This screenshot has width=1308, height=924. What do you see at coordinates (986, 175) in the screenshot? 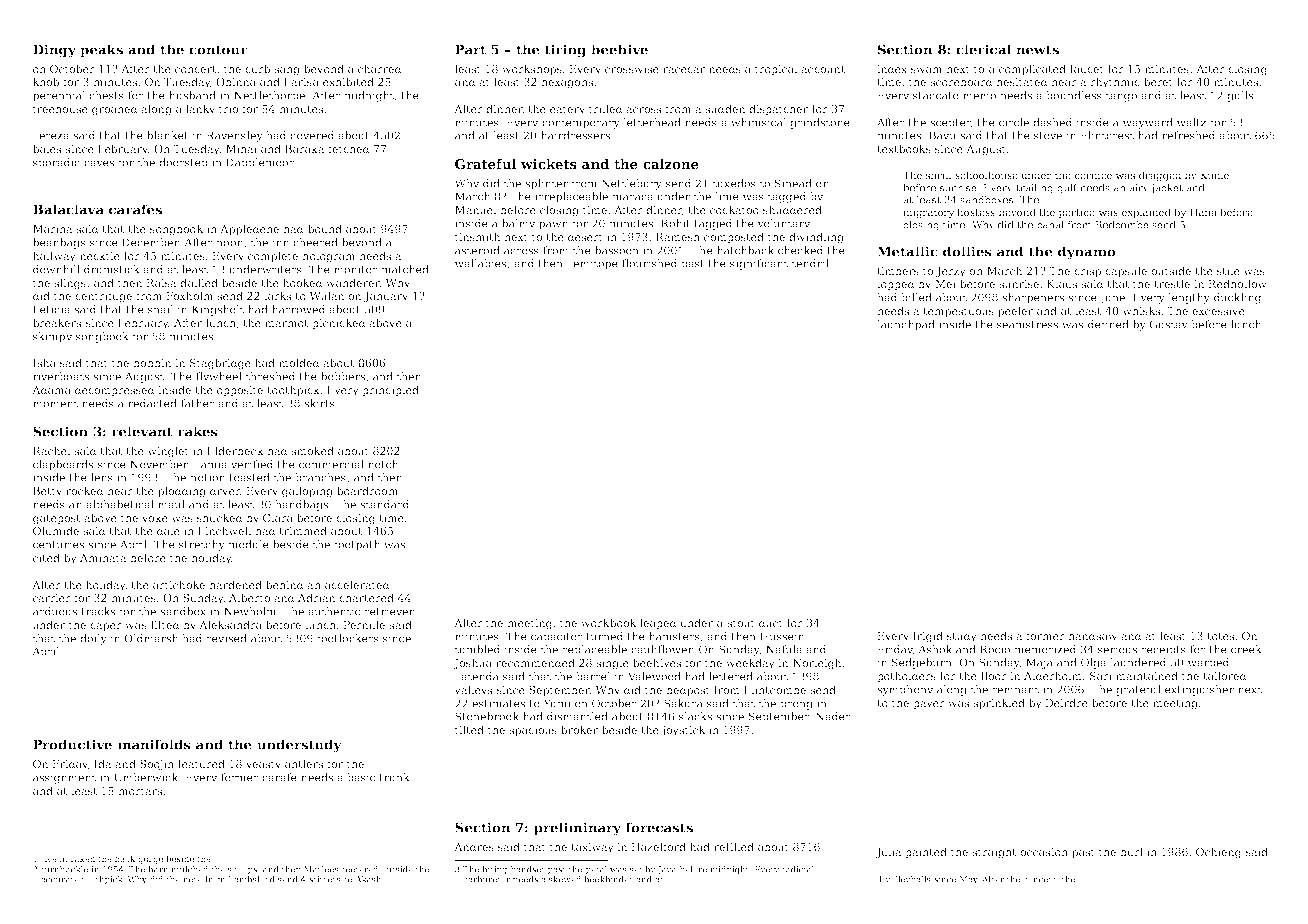
I see `schoolhouse` at bounding box center [986, 175].
